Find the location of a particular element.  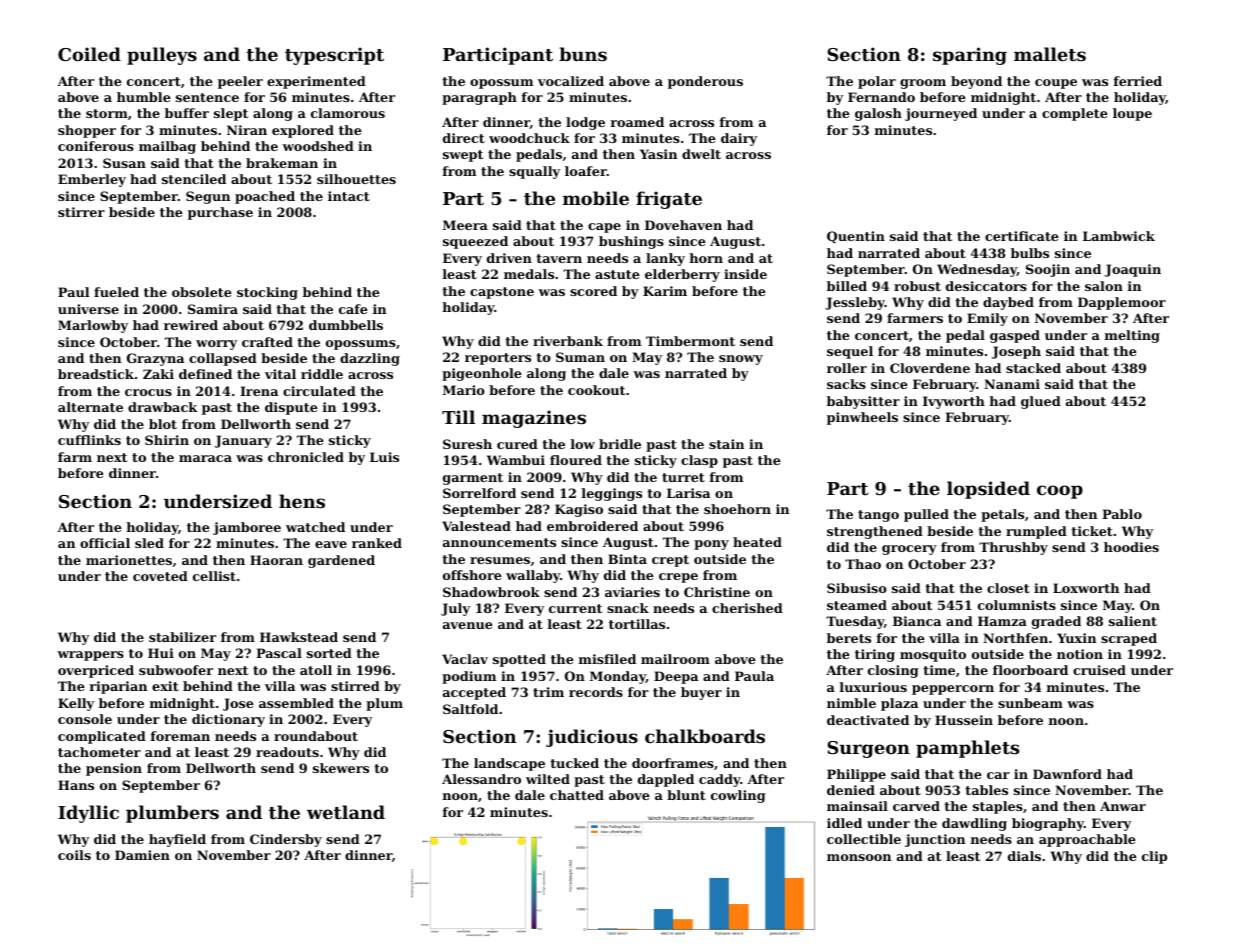

mallets is located at coordinates (1050, 54).
